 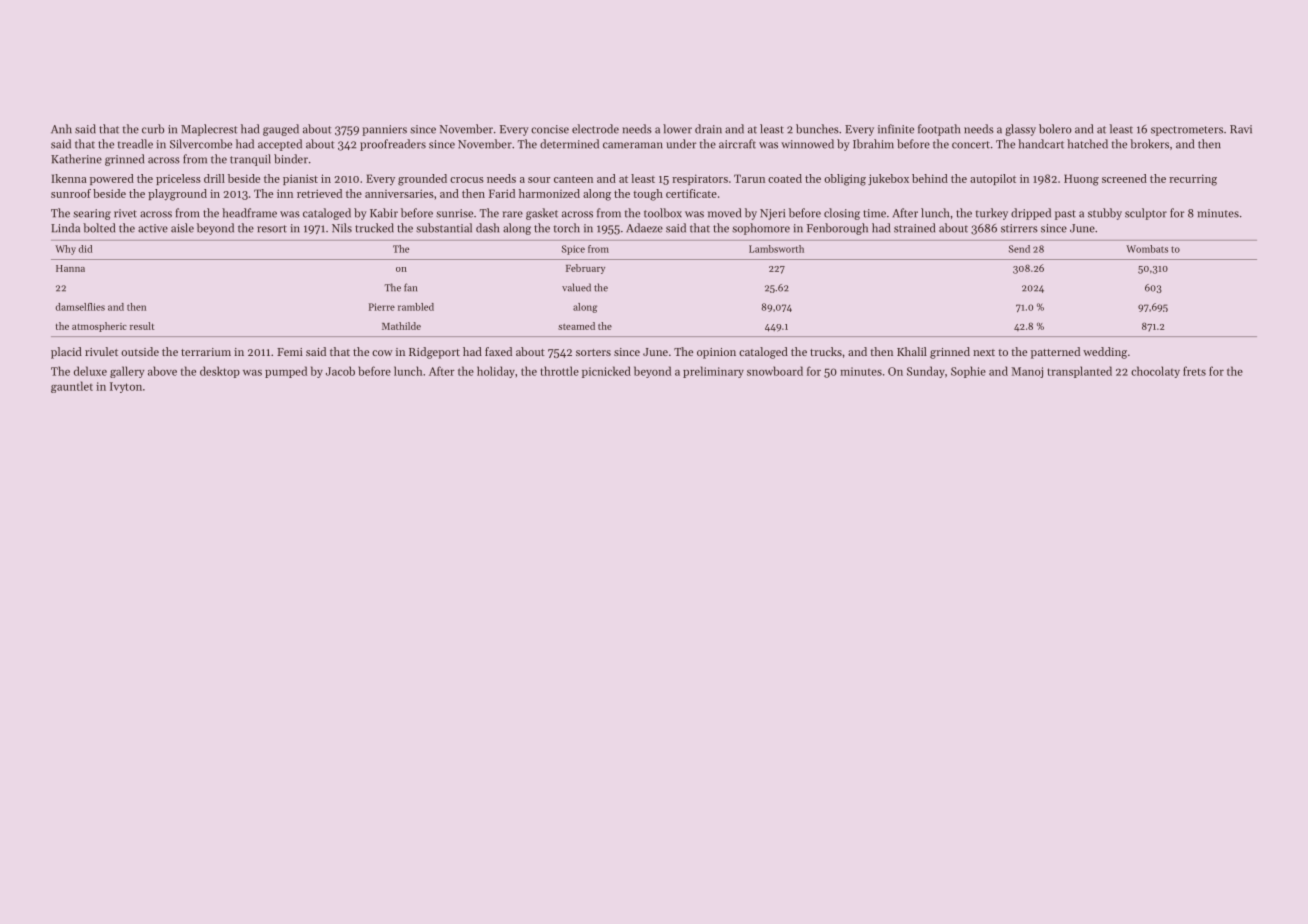 I want to click on patterned, so click(x=1055, y=353).
